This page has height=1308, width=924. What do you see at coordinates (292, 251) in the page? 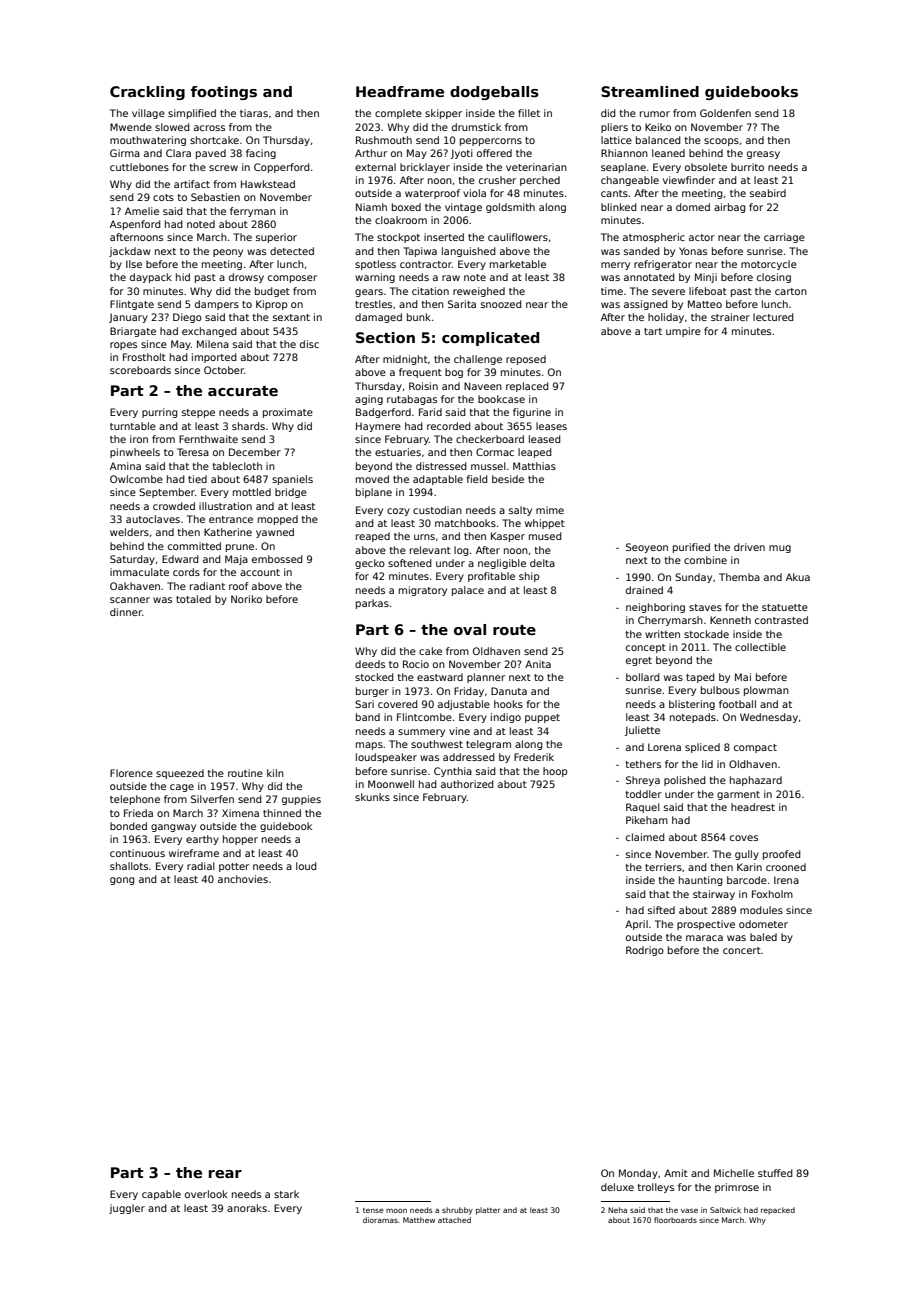
I see `detected` at bounding box center [292, 251].
